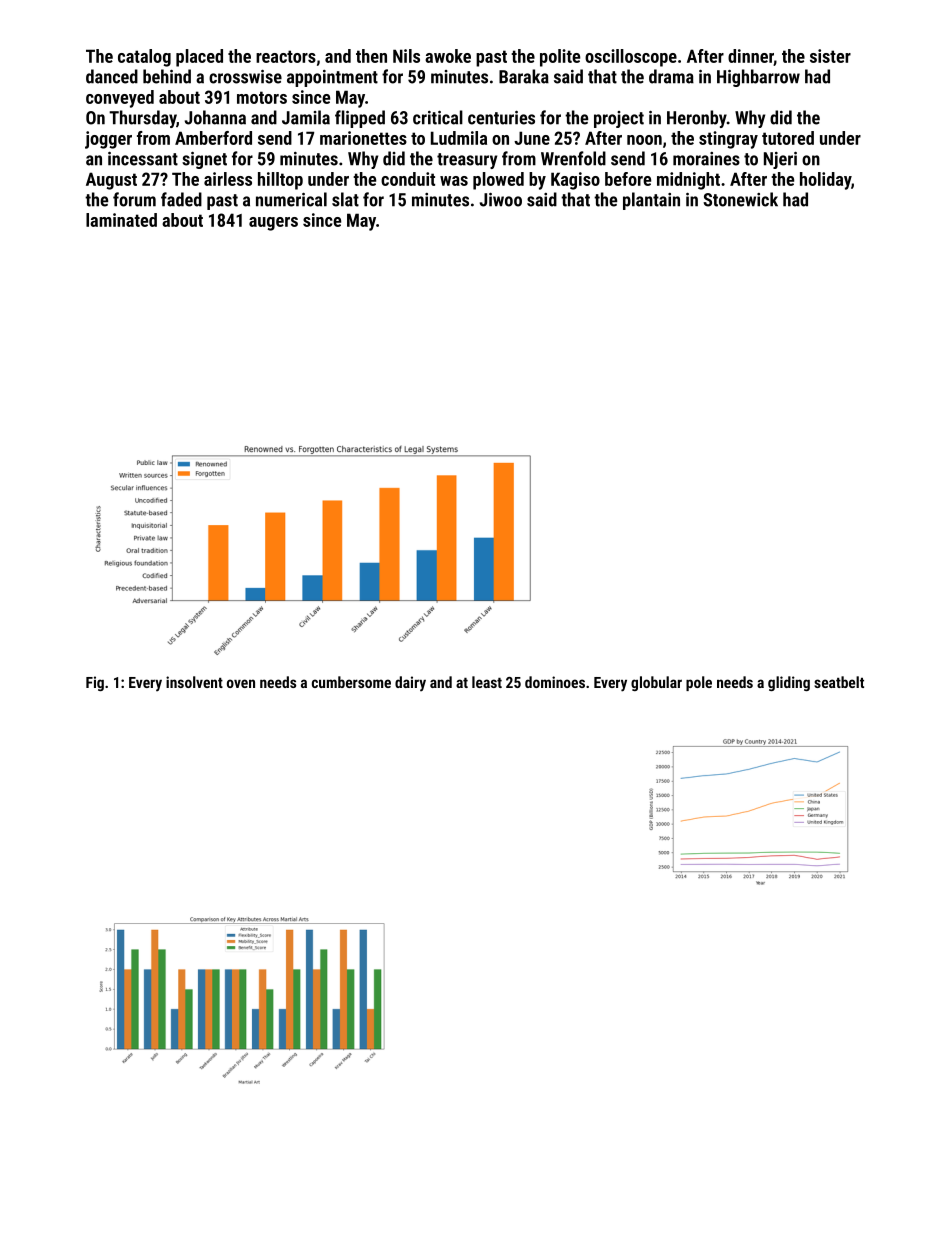  What do you see at coordinates (631, 58) in the screenshot?
I see `oscilloscope` at bounding box center [631, 58].
